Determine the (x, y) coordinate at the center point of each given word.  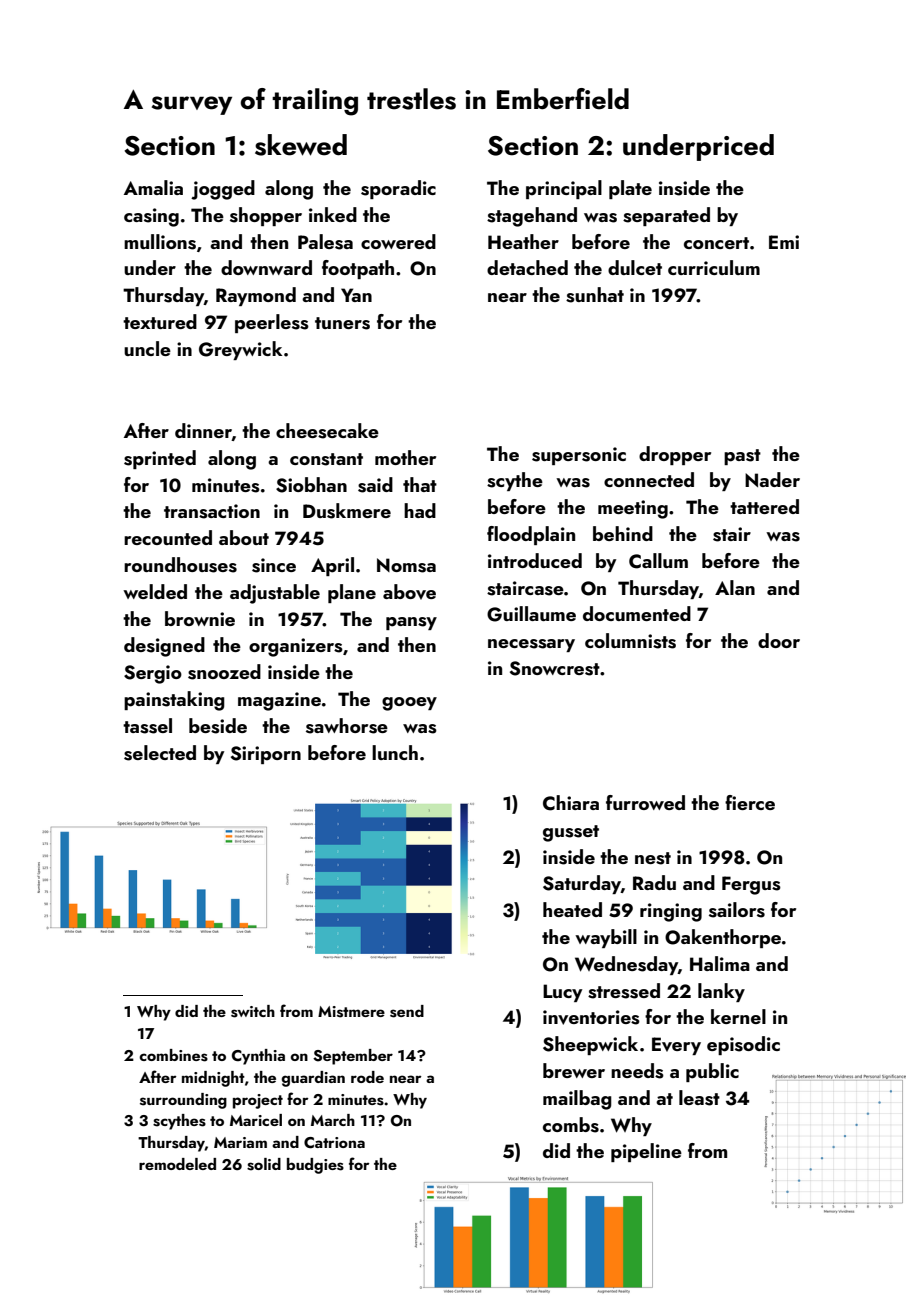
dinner (203, 432)
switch (253, 1011)
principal (564, 189)
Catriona (334, 1143)
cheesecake (327, 431)
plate (630, 189)
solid (264, 1164)
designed (164, 647)
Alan (735, 587)
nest (653, 858)
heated (572, 909)
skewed (301, 145)
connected (649, 479)
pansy (411, 623)
